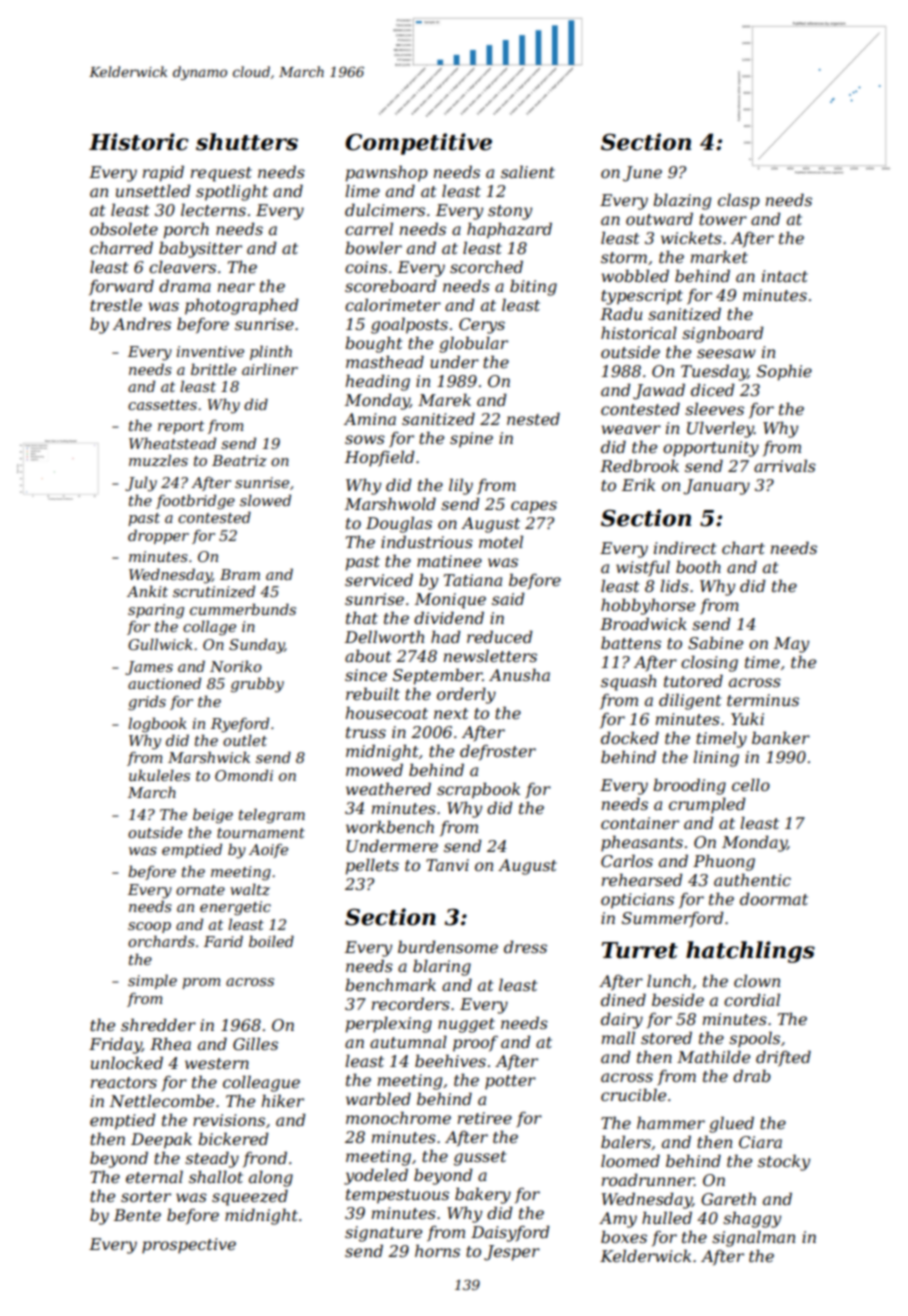  Describe the element at coordinates (690, 701) in the screenshot. I see `diligent` at that location.
